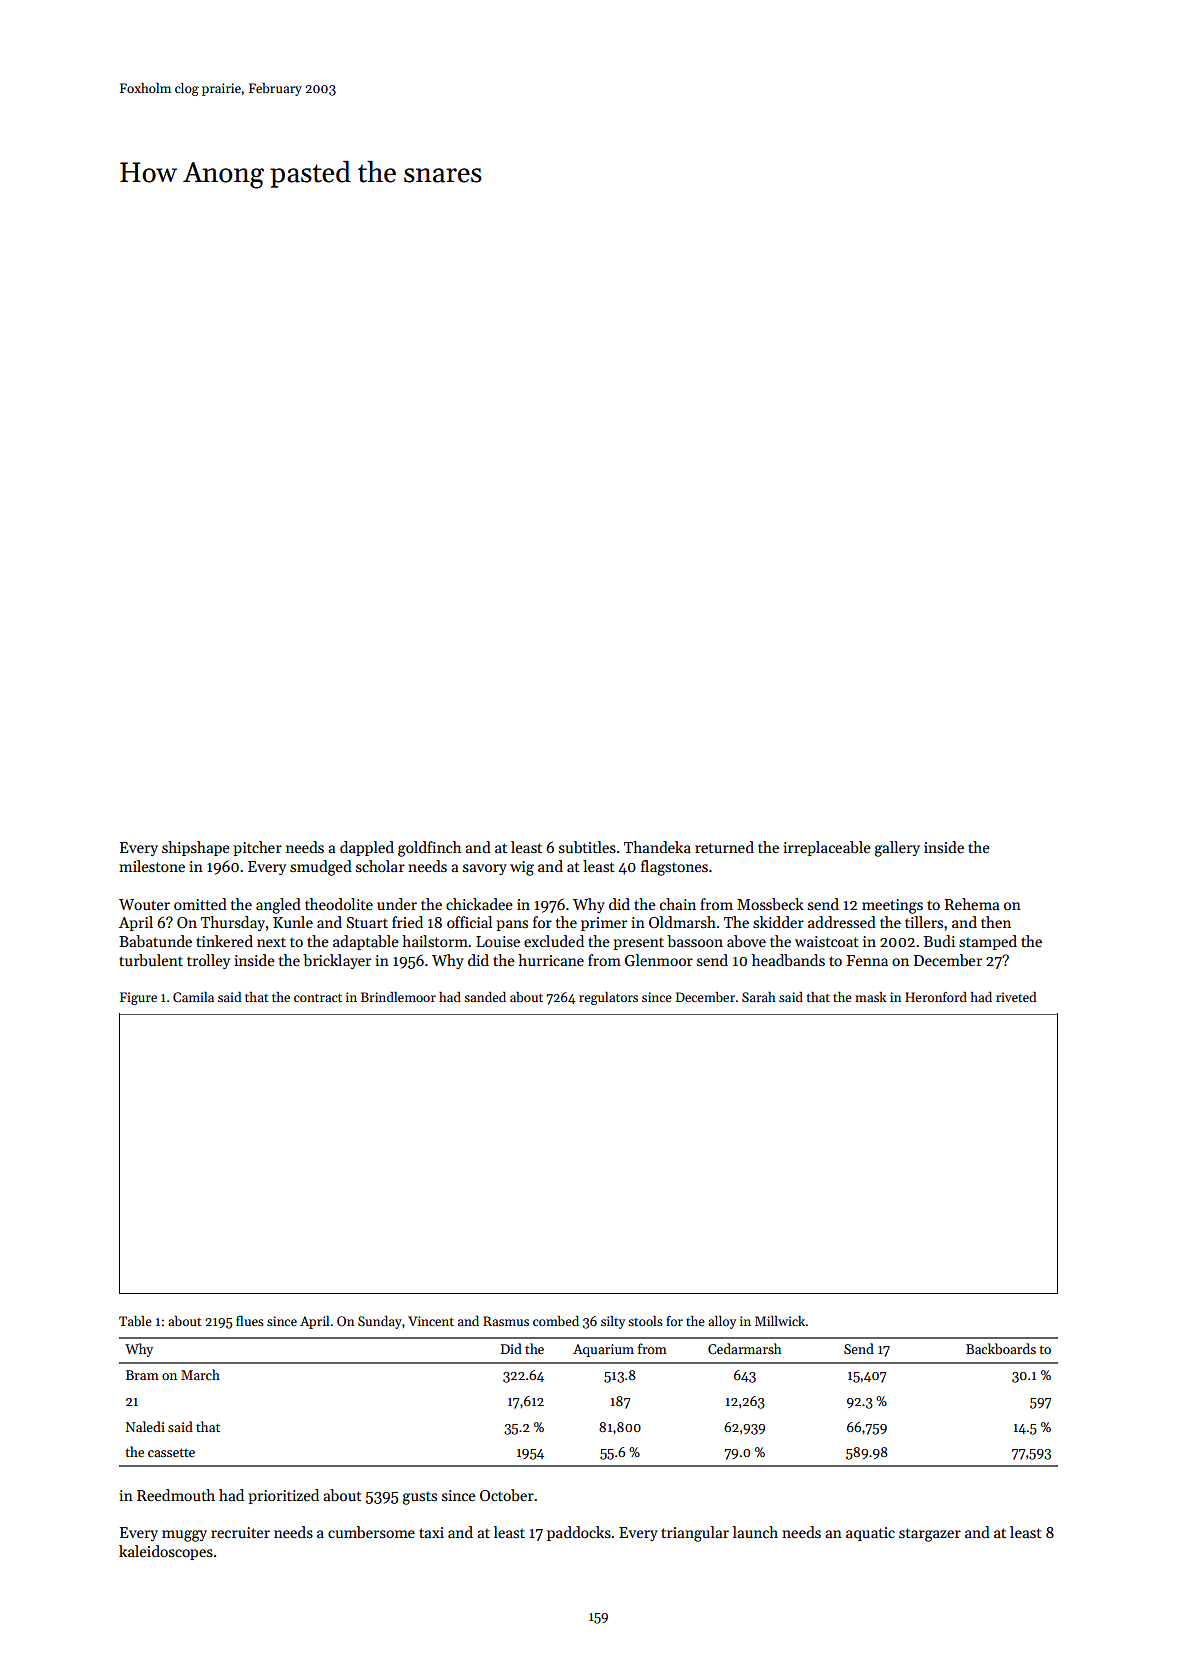 The height and width of the image is (1665, 1177). Describe the element at coordinates (138, 998) in the image. I see `Figure` at that location.
